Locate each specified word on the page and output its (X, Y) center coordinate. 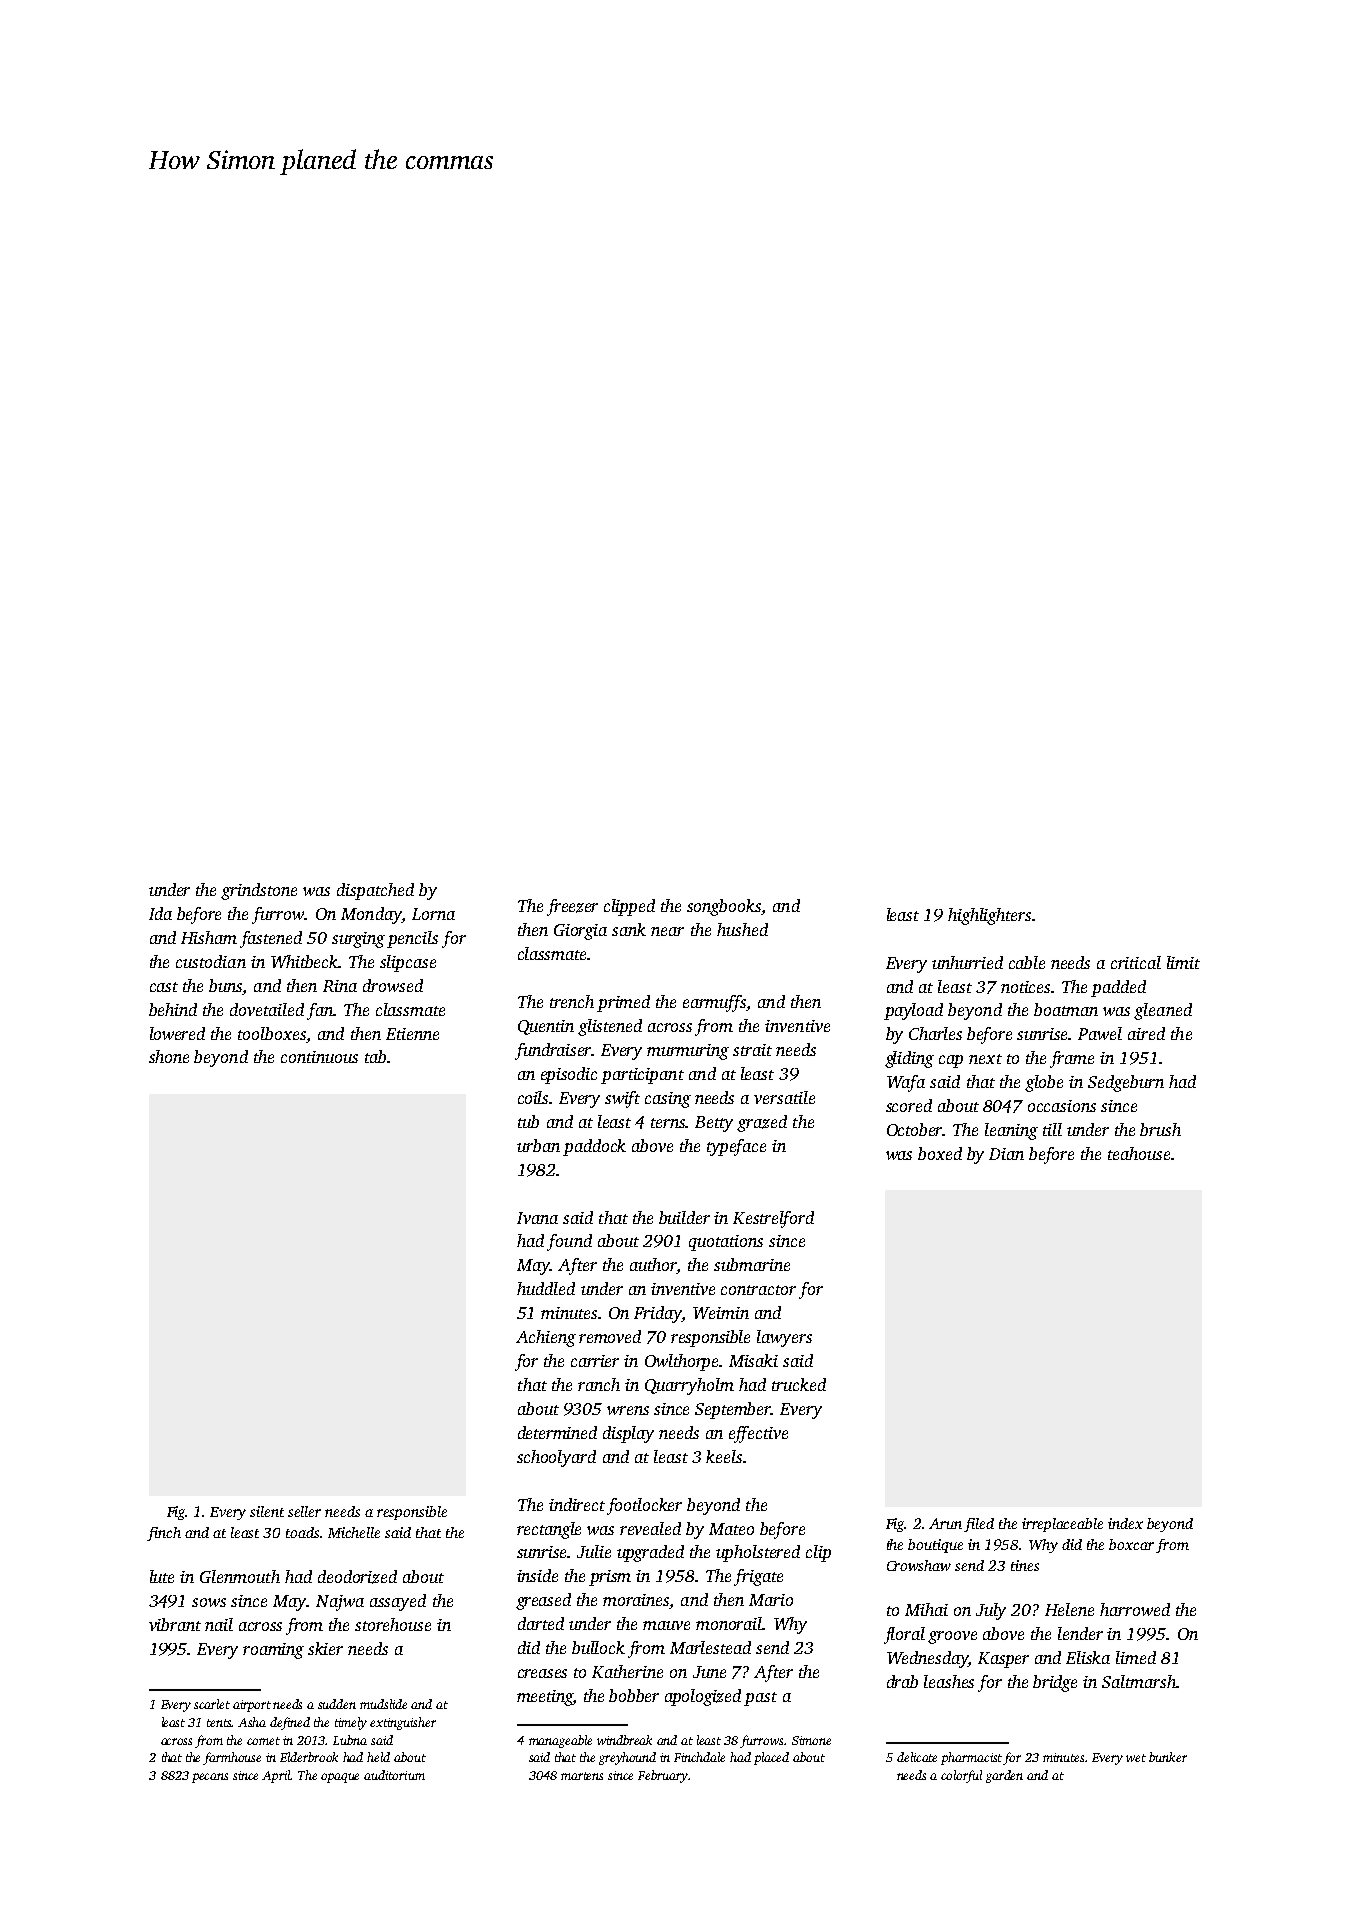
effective (758, 1434)
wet (1136, 1758)
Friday (658, 1314)
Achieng (546, 1338)
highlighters (989, 916)
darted (541, 1623)
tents (219, 1723)
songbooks (724, 907)
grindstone (259, 891)
